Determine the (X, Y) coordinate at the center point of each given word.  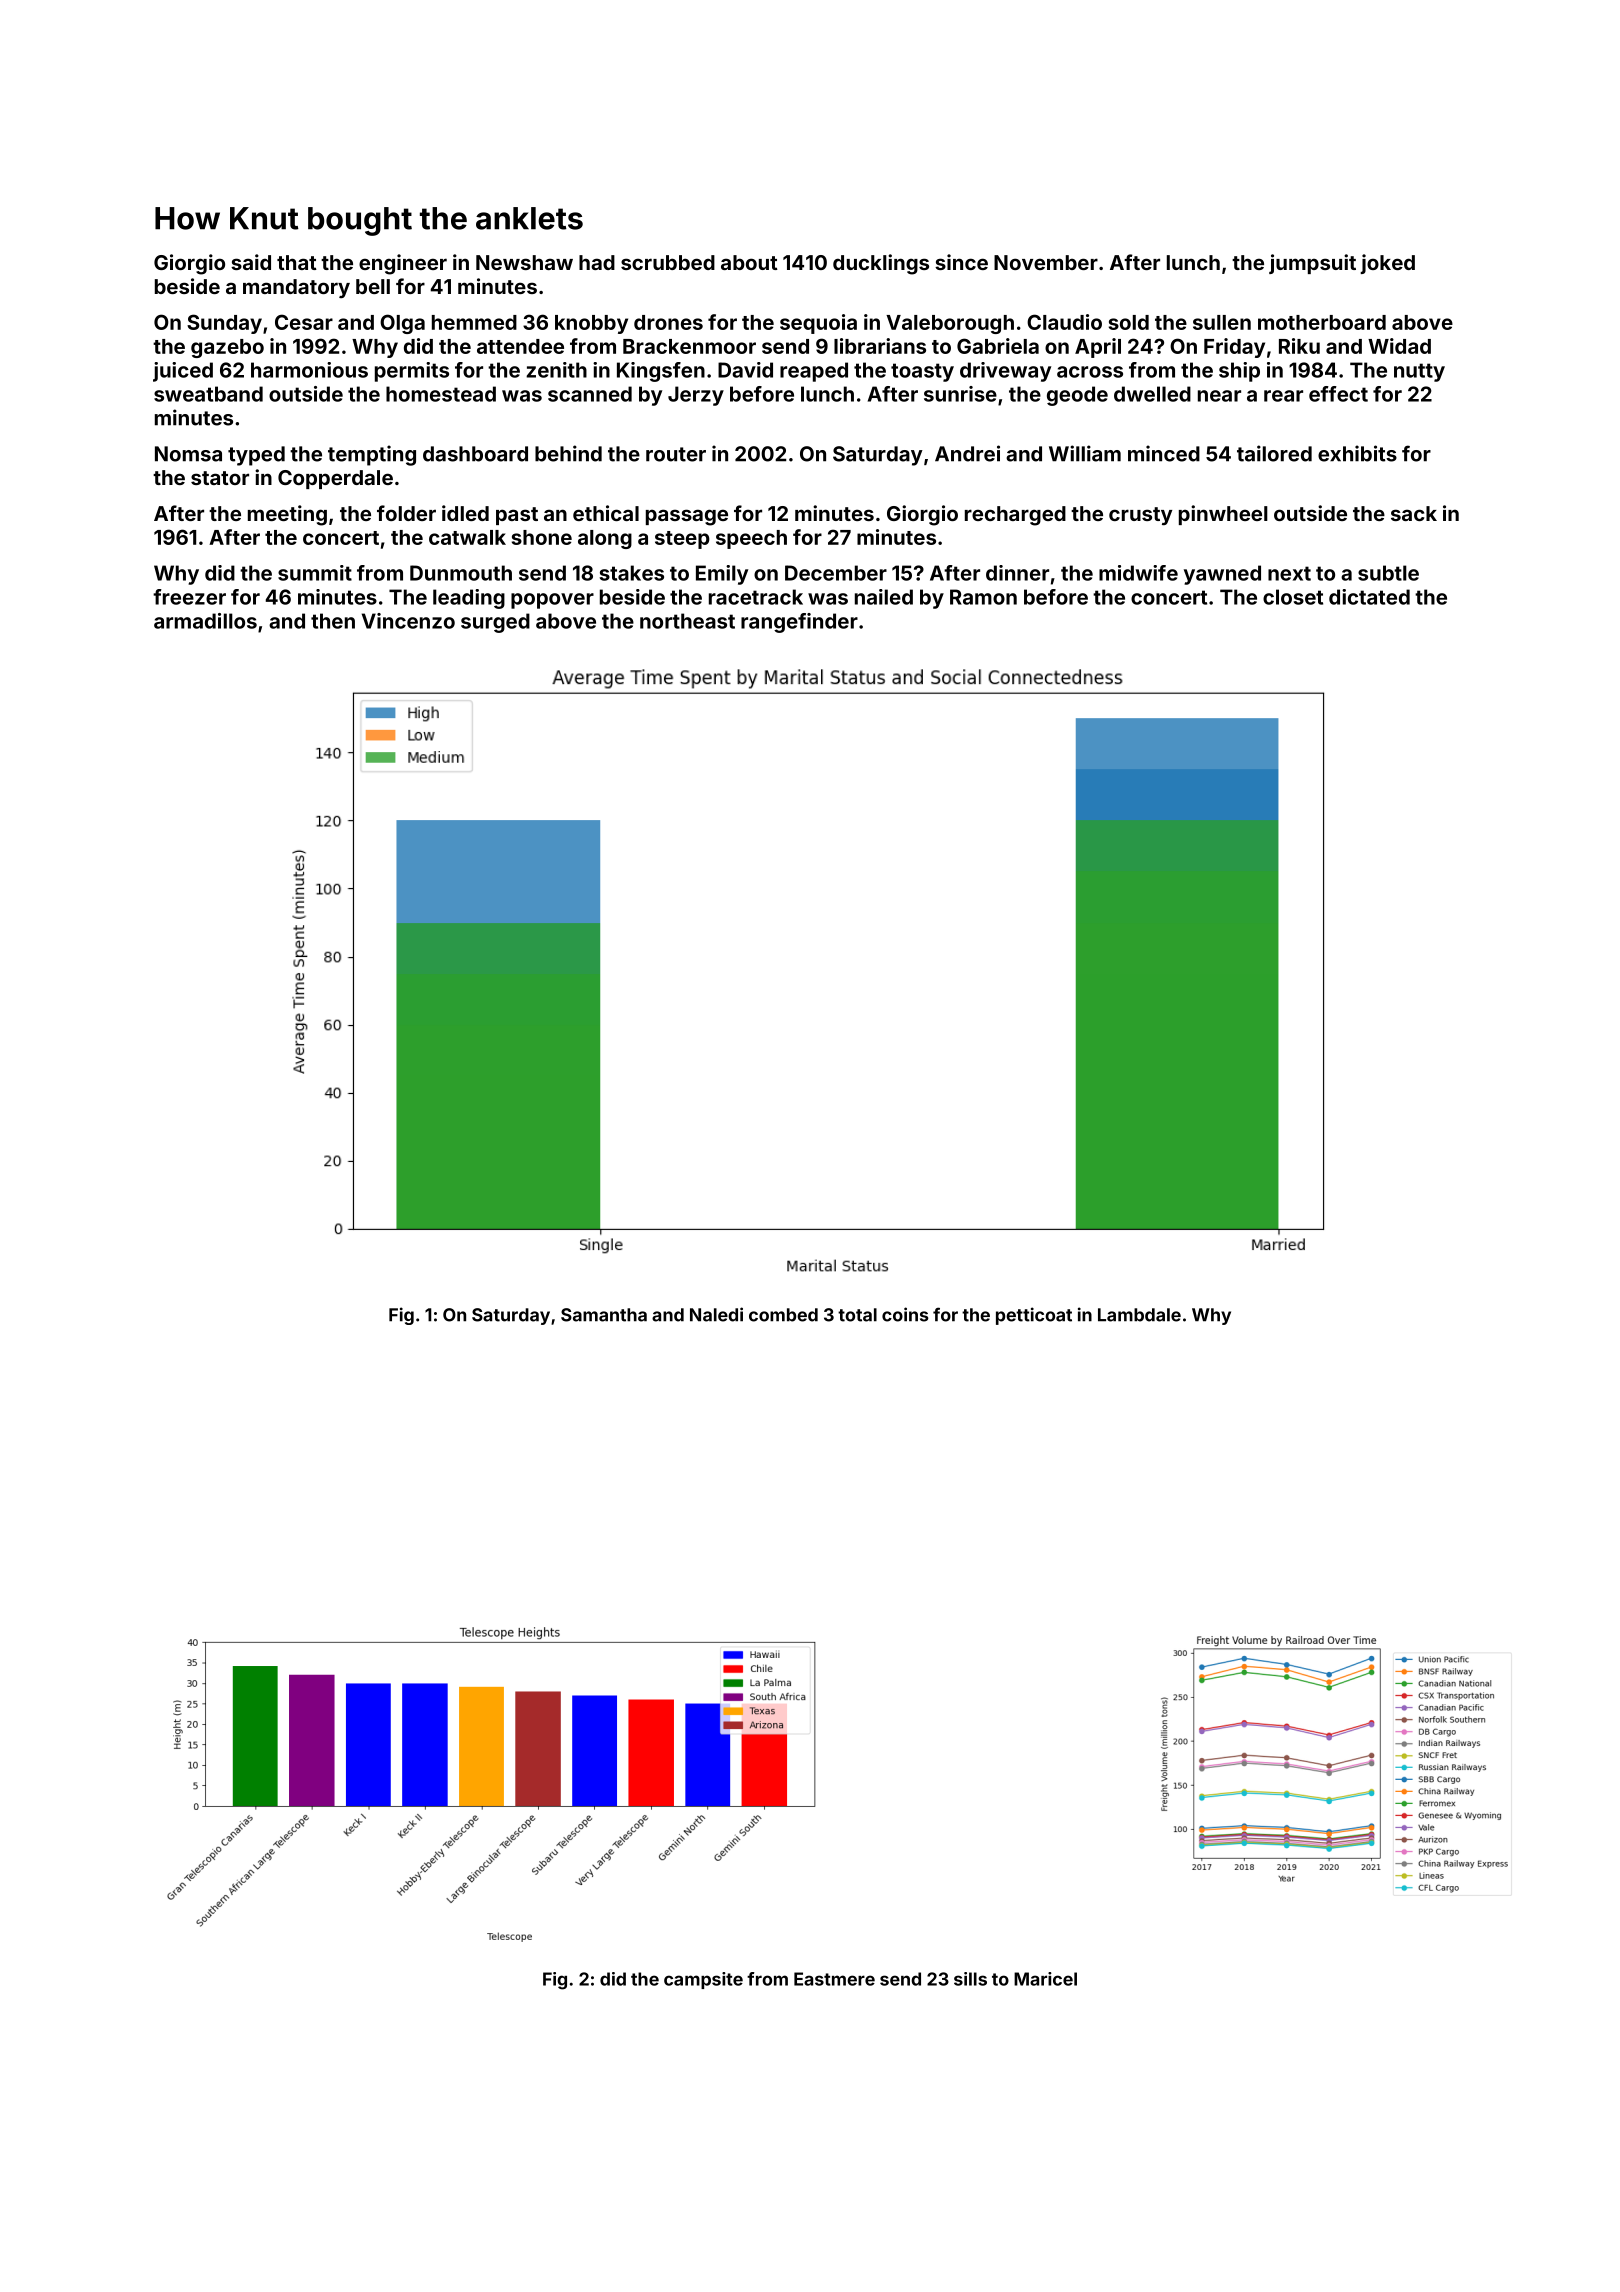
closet (1293, 597)
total (857, 1315)
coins (905, 1314)
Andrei (967, 453)
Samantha (604, 1315)
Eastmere (834, 1979)
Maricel (1045, 1979)
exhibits (1357, 453)
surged (495, 623)
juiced (183, 372)
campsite (703, 1980)
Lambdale (1139, 1315)
